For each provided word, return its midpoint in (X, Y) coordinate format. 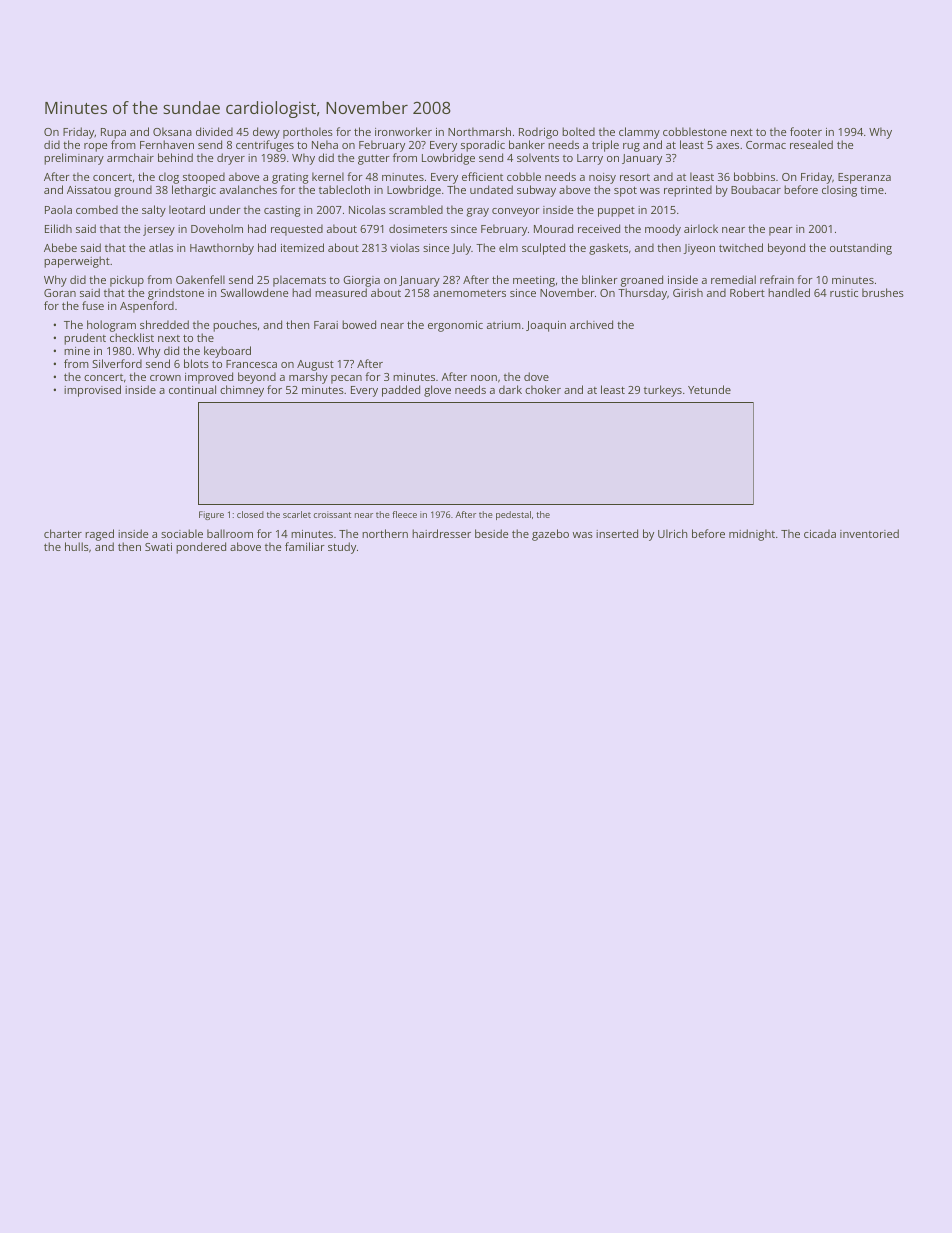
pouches (235, 326)
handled (789, 292)
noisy (602, 179)
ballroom (230, 533)
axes (727, 146)
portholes (308, 133)
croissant (332, 514)
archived (591, 324)
